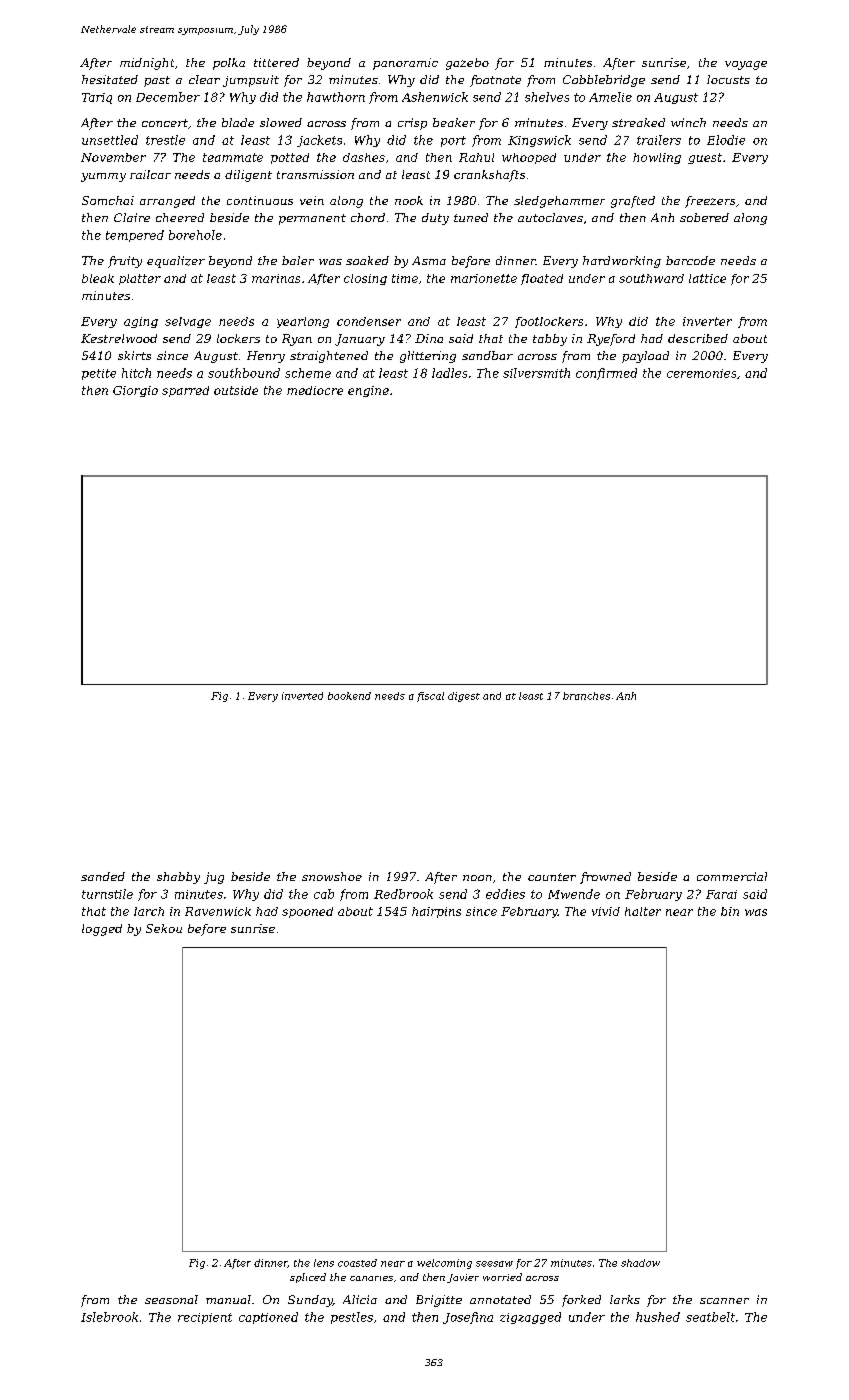 Image resolution: width=849 pixels, height=1400 pixels. Describe the element at coordinates (468, 1318) in the document. I see `Josefina` at that location.
